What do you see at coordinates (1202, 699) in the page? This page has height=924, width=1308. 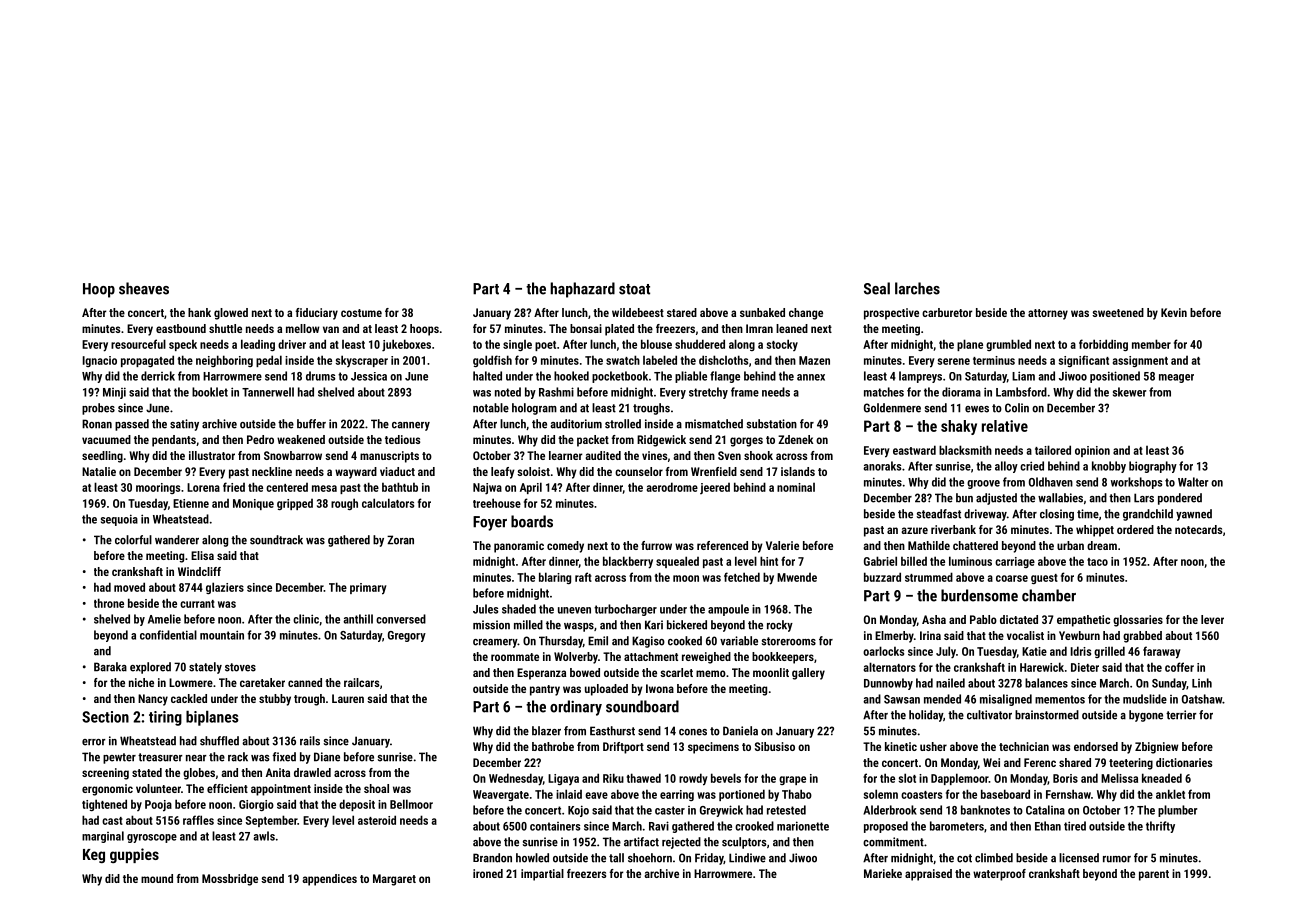 I see `Oatshaw` at bounding box center [1202, 699].
